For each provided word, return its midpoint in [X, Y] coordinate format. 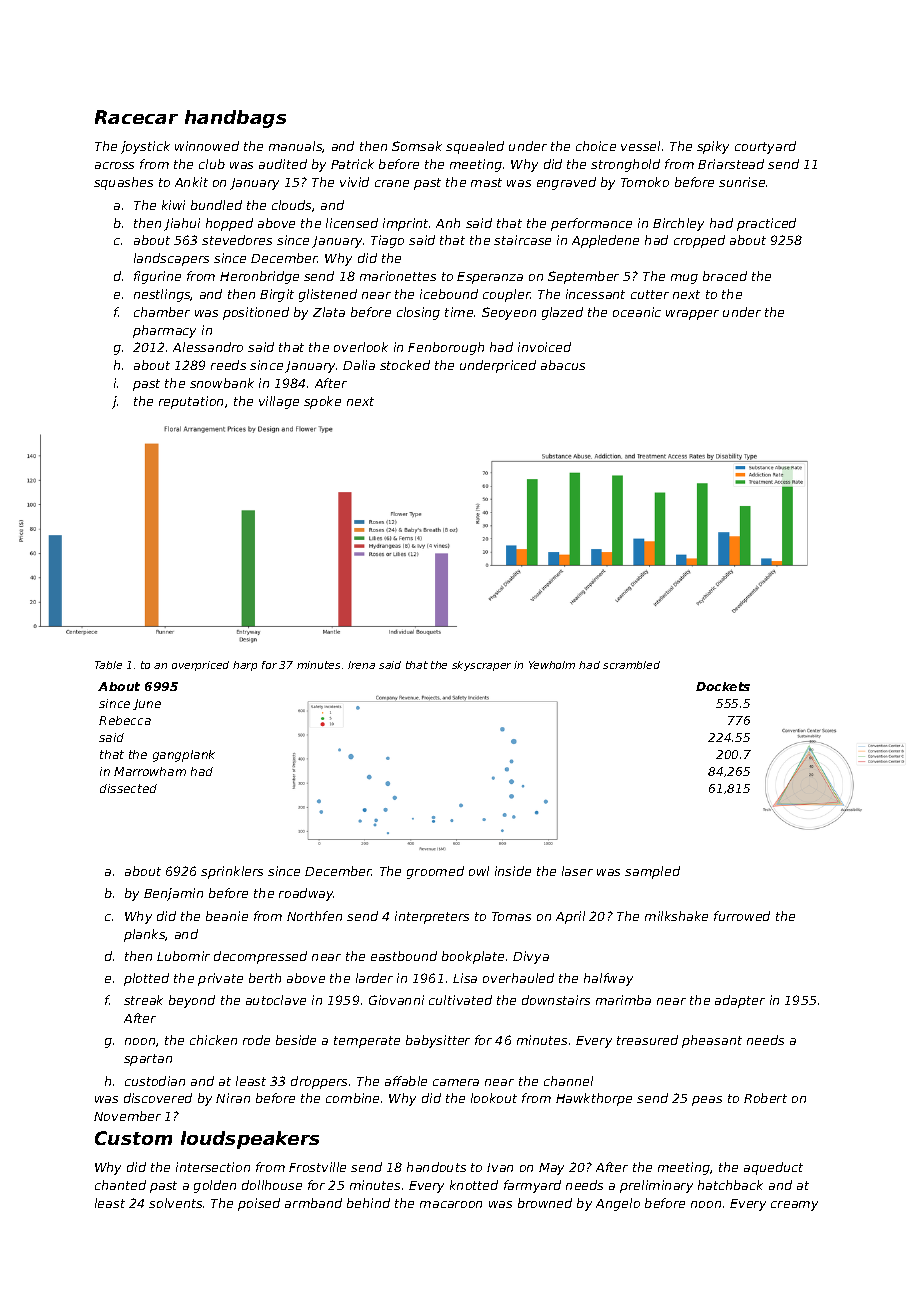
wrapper [692, 315]
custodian [155, 1081]
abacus [563, 365]
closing [418, 313]
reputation [191, 402]
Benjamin [173, 894]
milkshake [676, 916]
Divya [531, 957]
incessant [595, 294]
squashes [123, 183]
